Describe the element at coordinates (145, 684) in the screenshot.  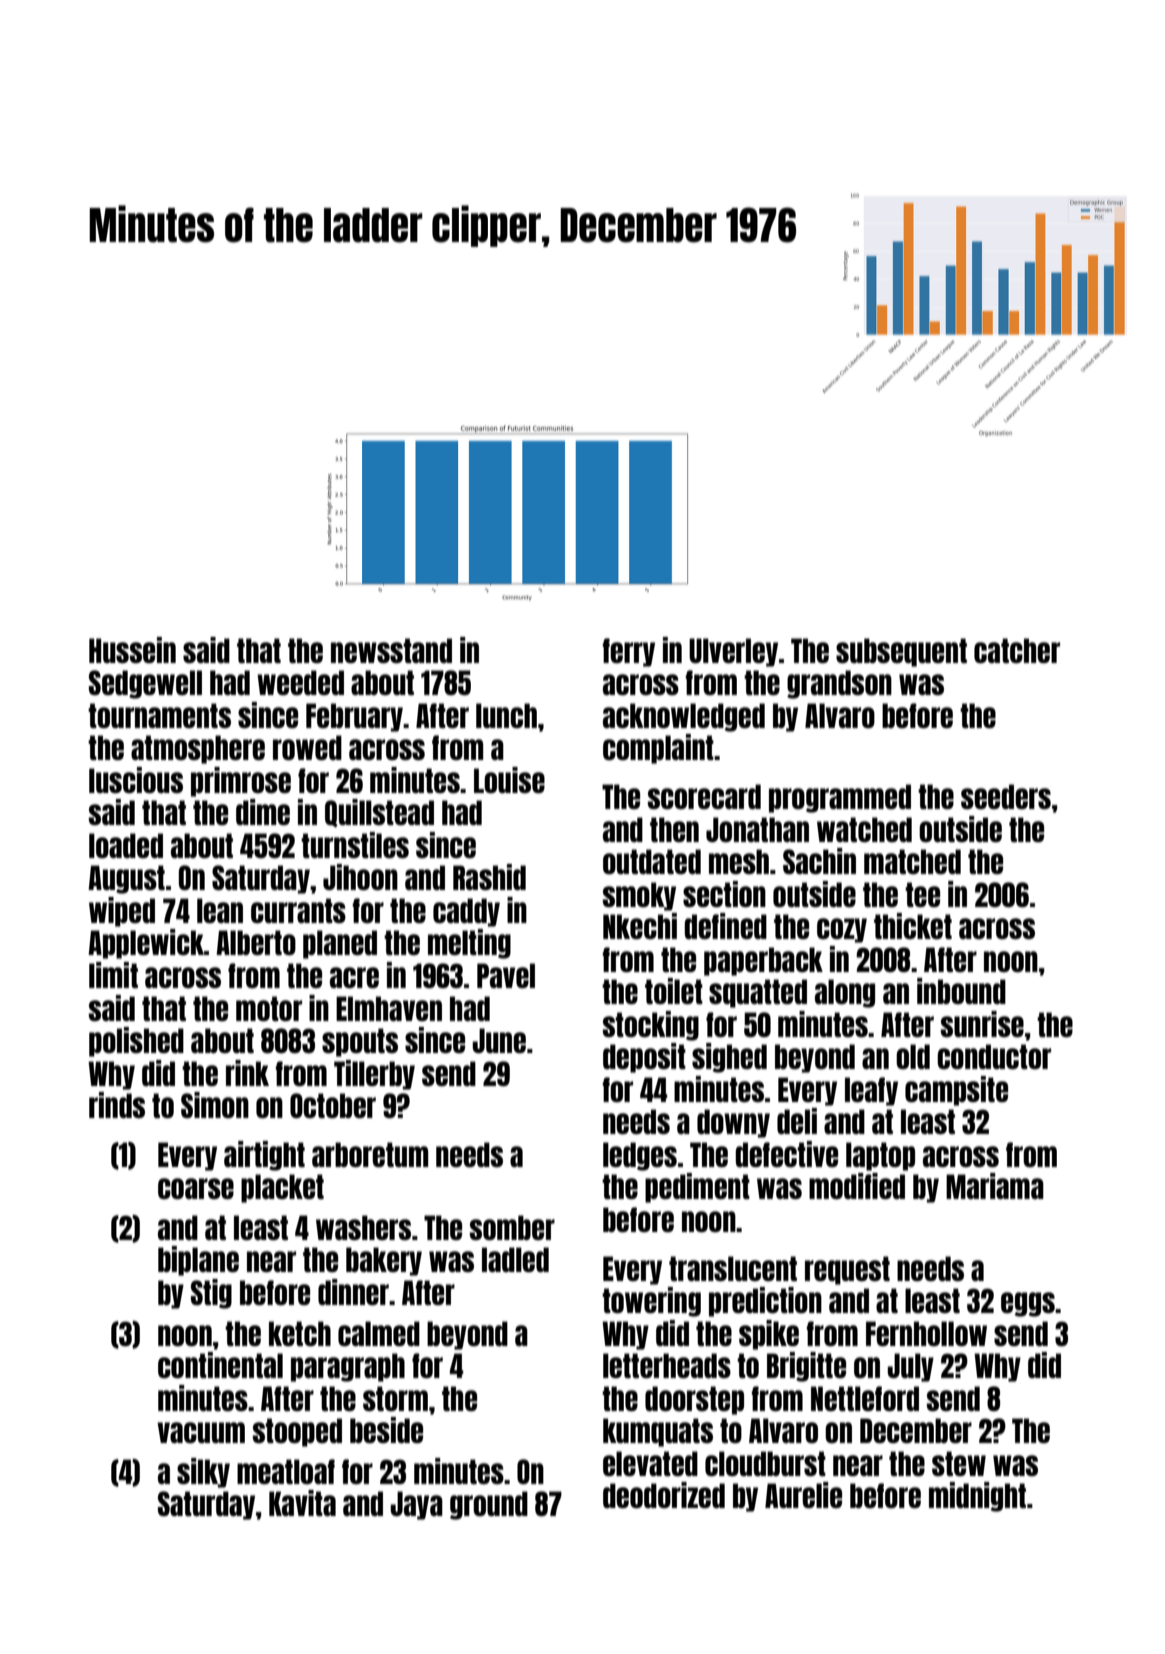
I see `Sedgewell` at that location.
